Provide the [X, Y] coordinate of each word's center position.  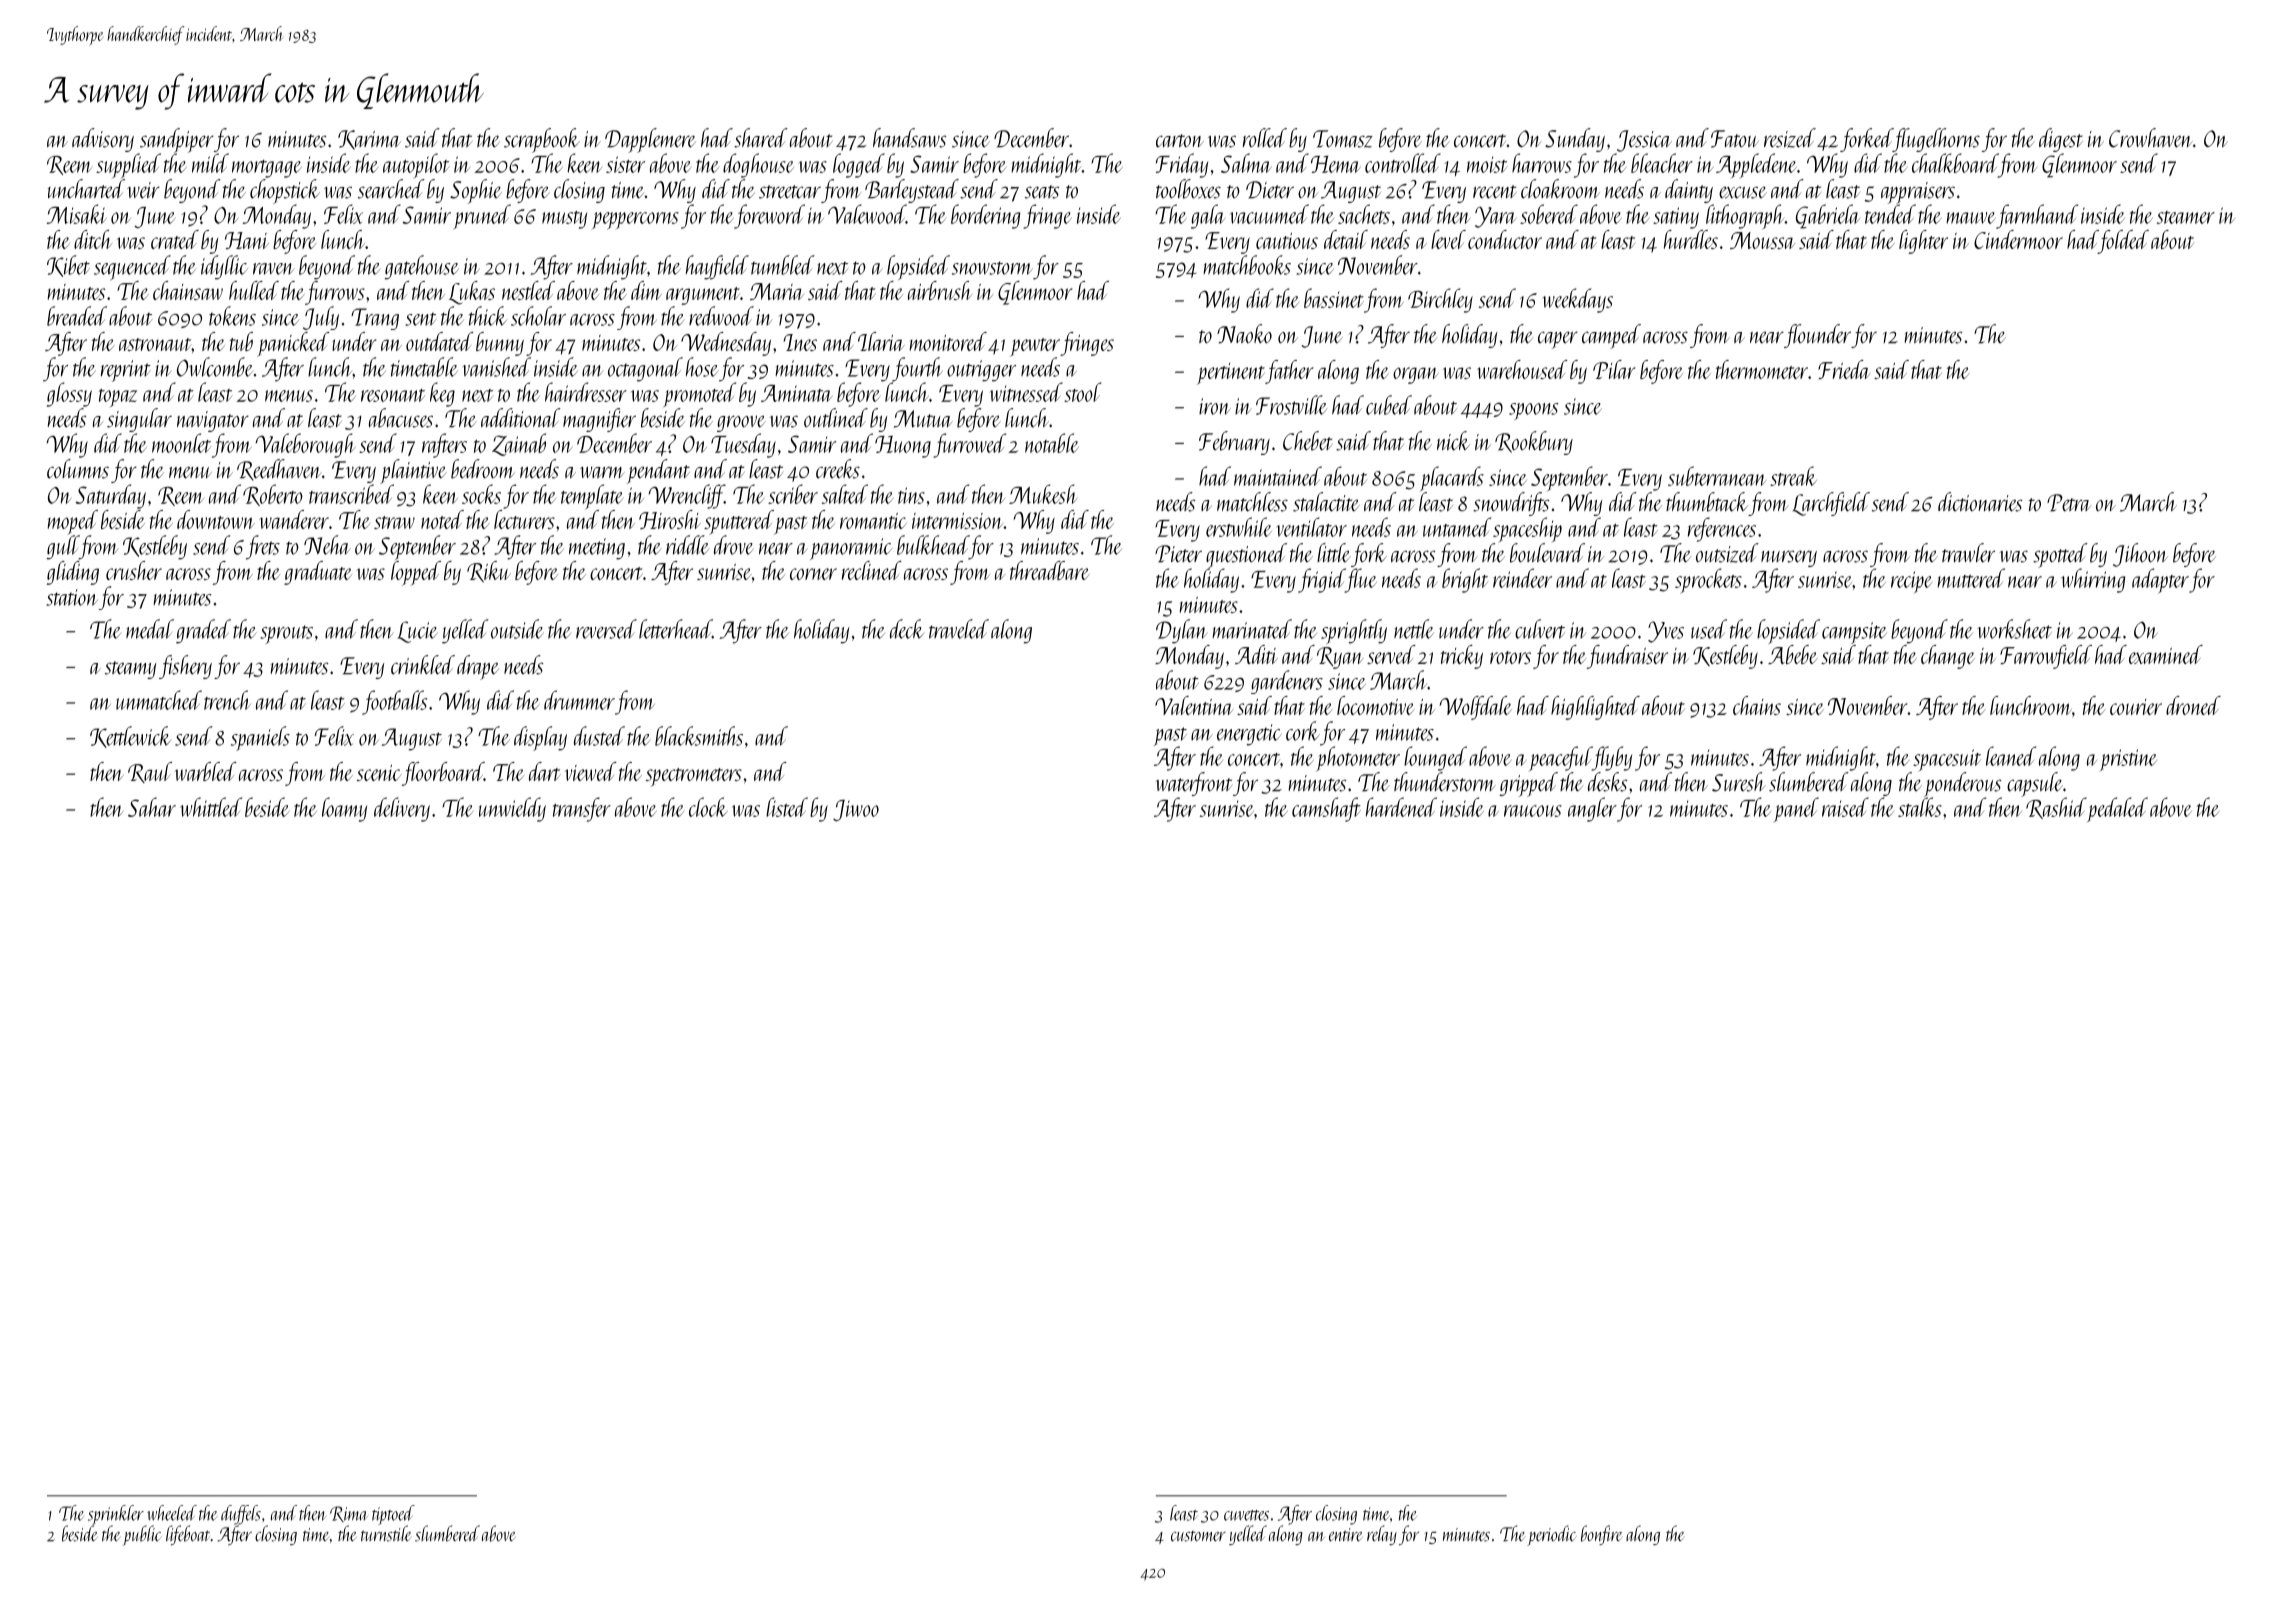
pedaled [2117, 809]
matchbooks [1247, 265]
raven [273, 269]
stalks [1920, 807]
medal [150, 629]
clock [708, 807]
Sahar [152, 807]
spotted [2060, 555]
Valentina [1194, 705]
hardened [1401, 807]
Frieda [1844, 369]
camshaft [1326, 809]
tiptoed [393, 1515]
